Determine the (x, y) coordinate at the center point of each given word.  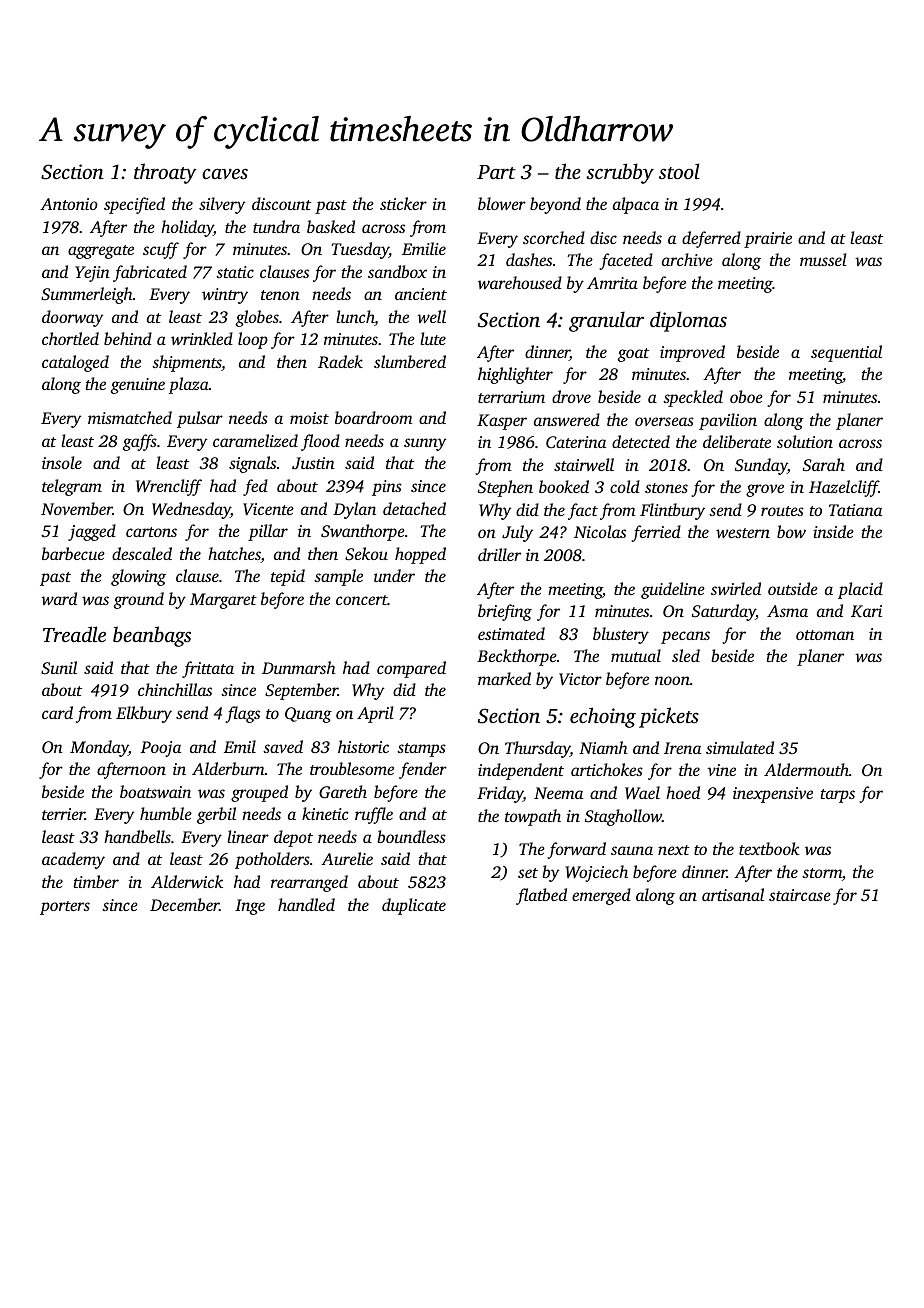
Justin (313, 463)
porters (65, 908)
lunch (355, 318)
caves (225, 173)
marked (504, 678)
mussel (823, 259)
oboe (746, 396)
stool (679, 171)
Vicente (268, 509)
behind (128, 338)
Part (496, 172)
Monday (99, 748)
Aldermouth (806, 769)
